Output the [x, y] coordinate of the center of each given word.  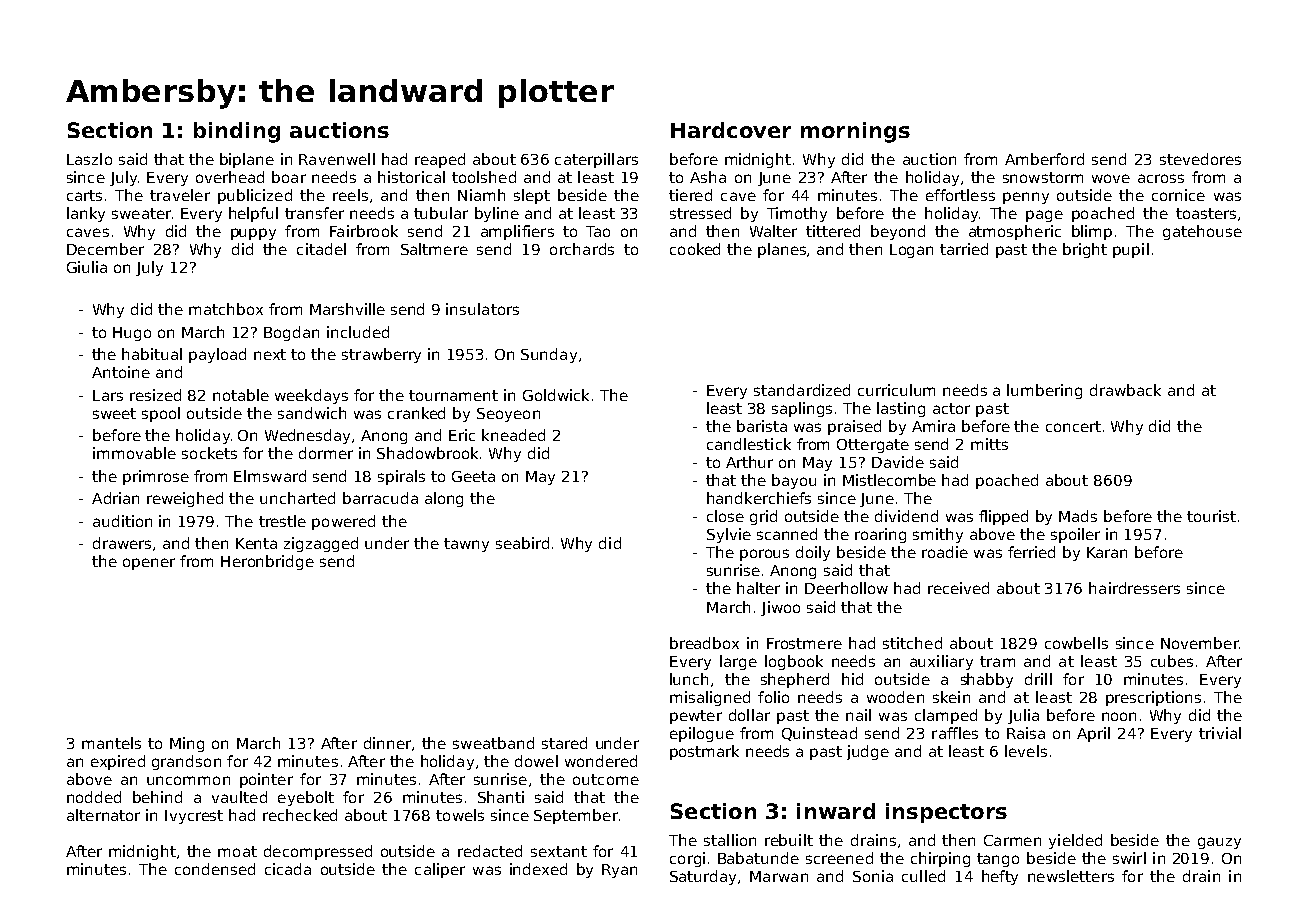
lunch [689, 679]
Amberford [1044, 159]
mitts [989, 444]
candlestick [749, 444]
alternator [103, 815]
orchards [582, 249]
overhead [230, 177]
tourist [1211, 516]
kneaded [513, 435]
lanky [86, 214]
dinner [387, 743]
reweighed [185, 499]
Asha [708, 177]
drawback [1125, 390]
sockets [209, 453]
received [958, 588]
